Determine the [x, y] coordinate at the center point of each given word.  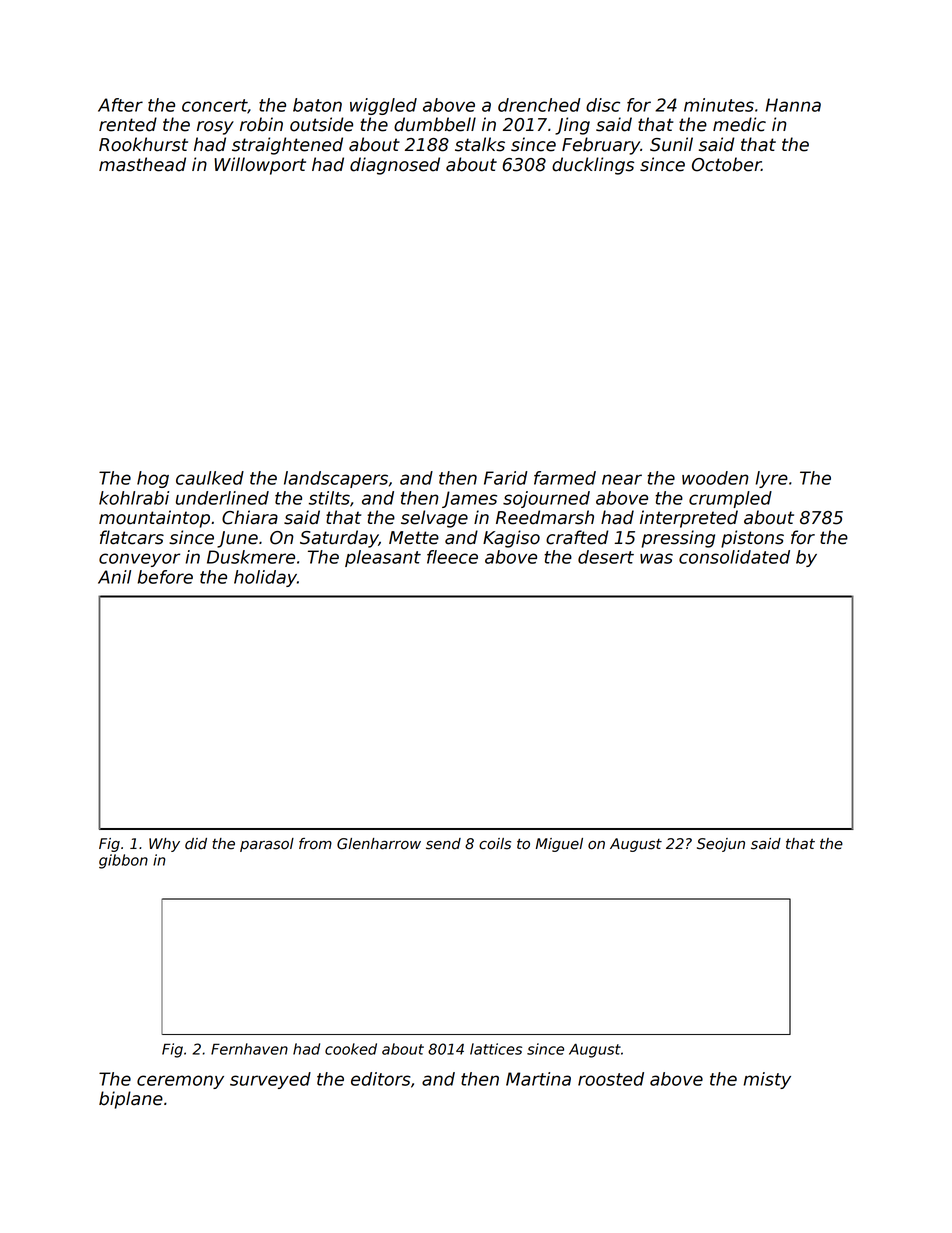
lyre [771, 479]
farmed [565, 478]
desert [606, 557]
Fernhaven [249, 1049]
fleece [452, 557]
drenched [539, 105]
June [237, 539]
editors [381, 1079]
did [196, 844]
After [120, 105]
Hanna [793, 105]
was [656, 558]
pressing [678, 539]
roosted [611, 1079]
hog [153, 479]
